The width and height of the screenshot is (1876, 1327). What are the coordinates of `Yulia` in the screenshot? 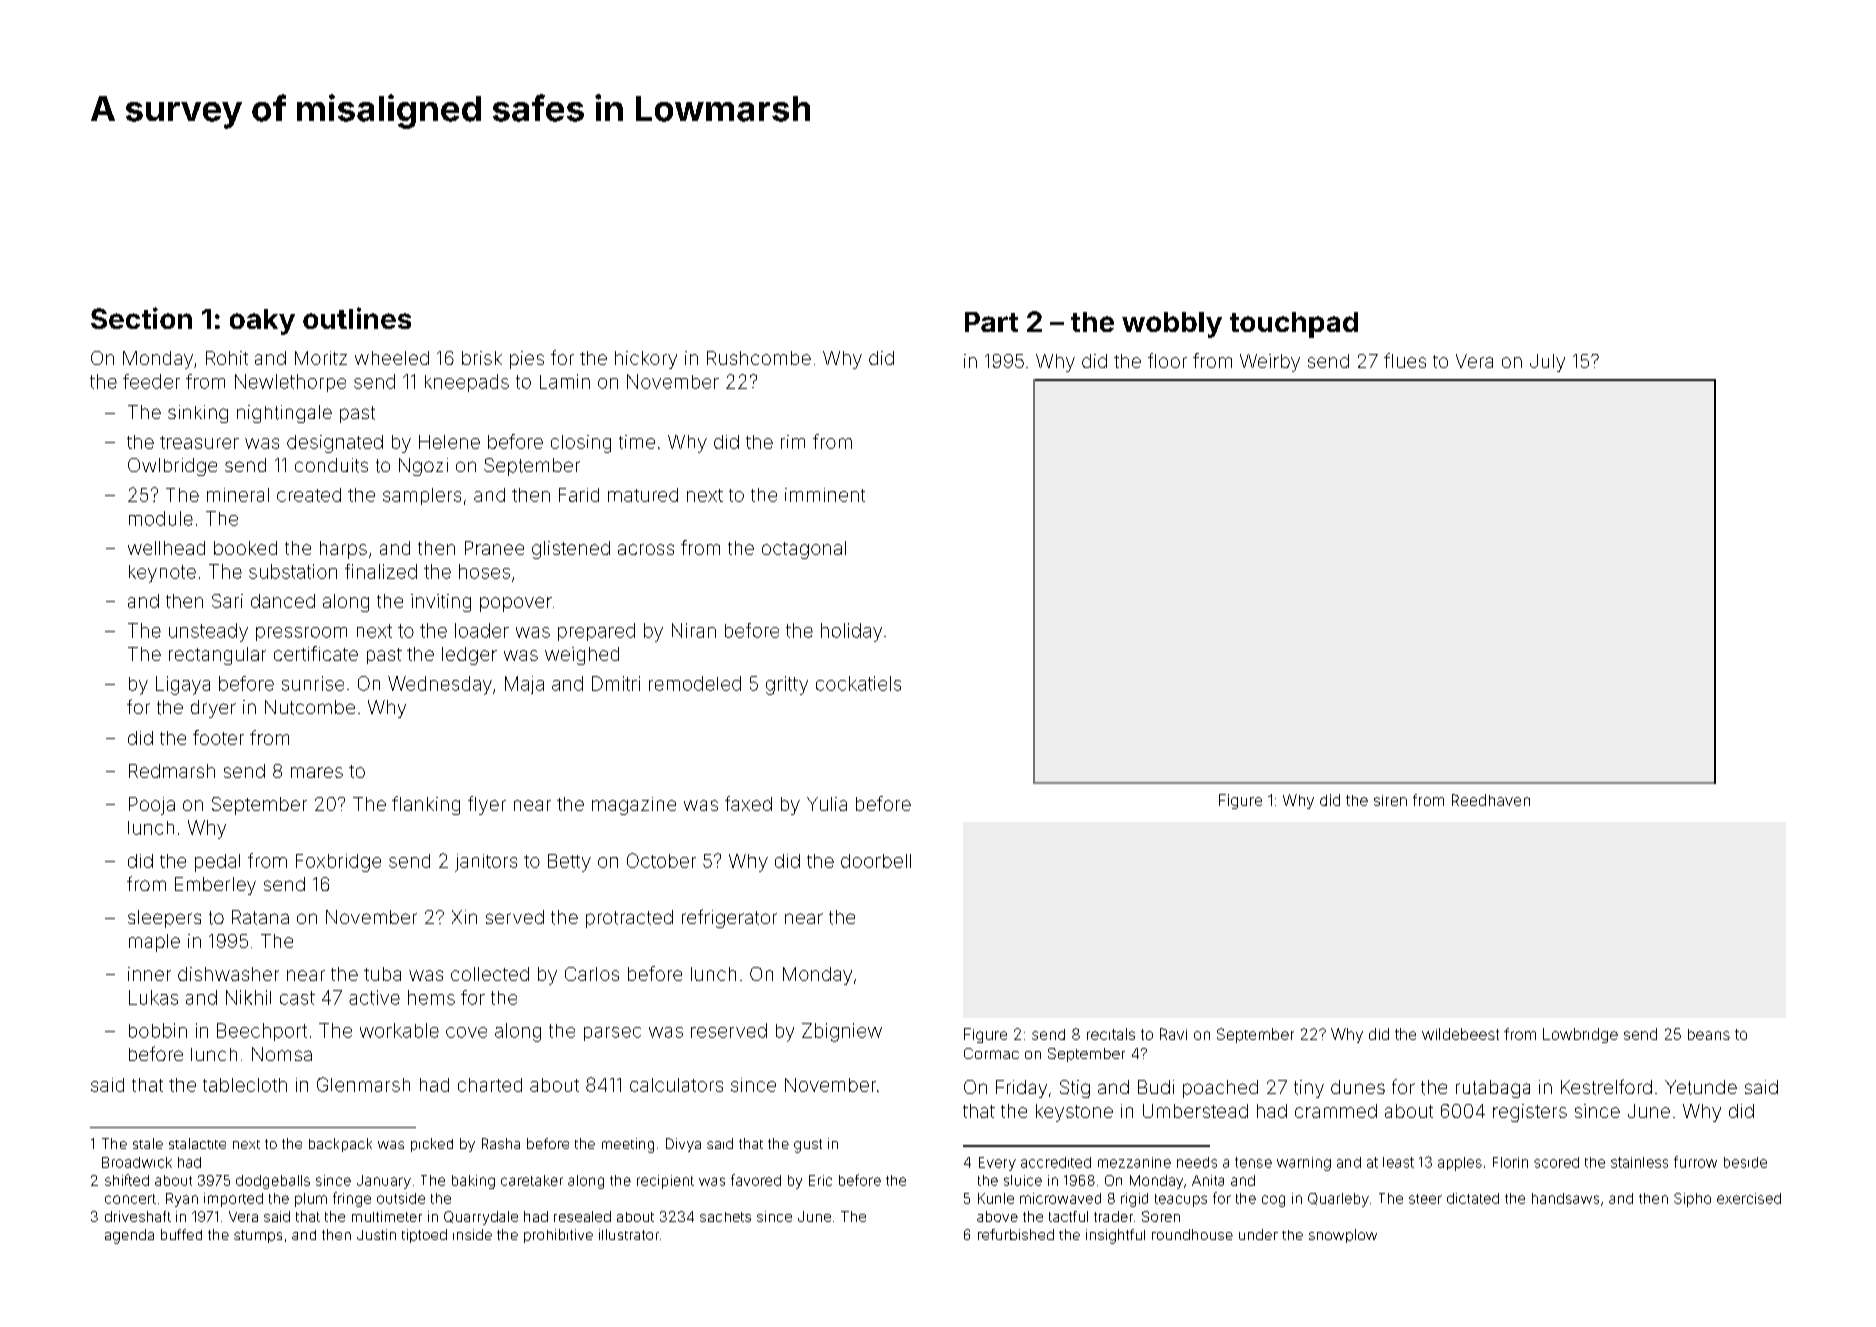 It's located at (827, 804).
